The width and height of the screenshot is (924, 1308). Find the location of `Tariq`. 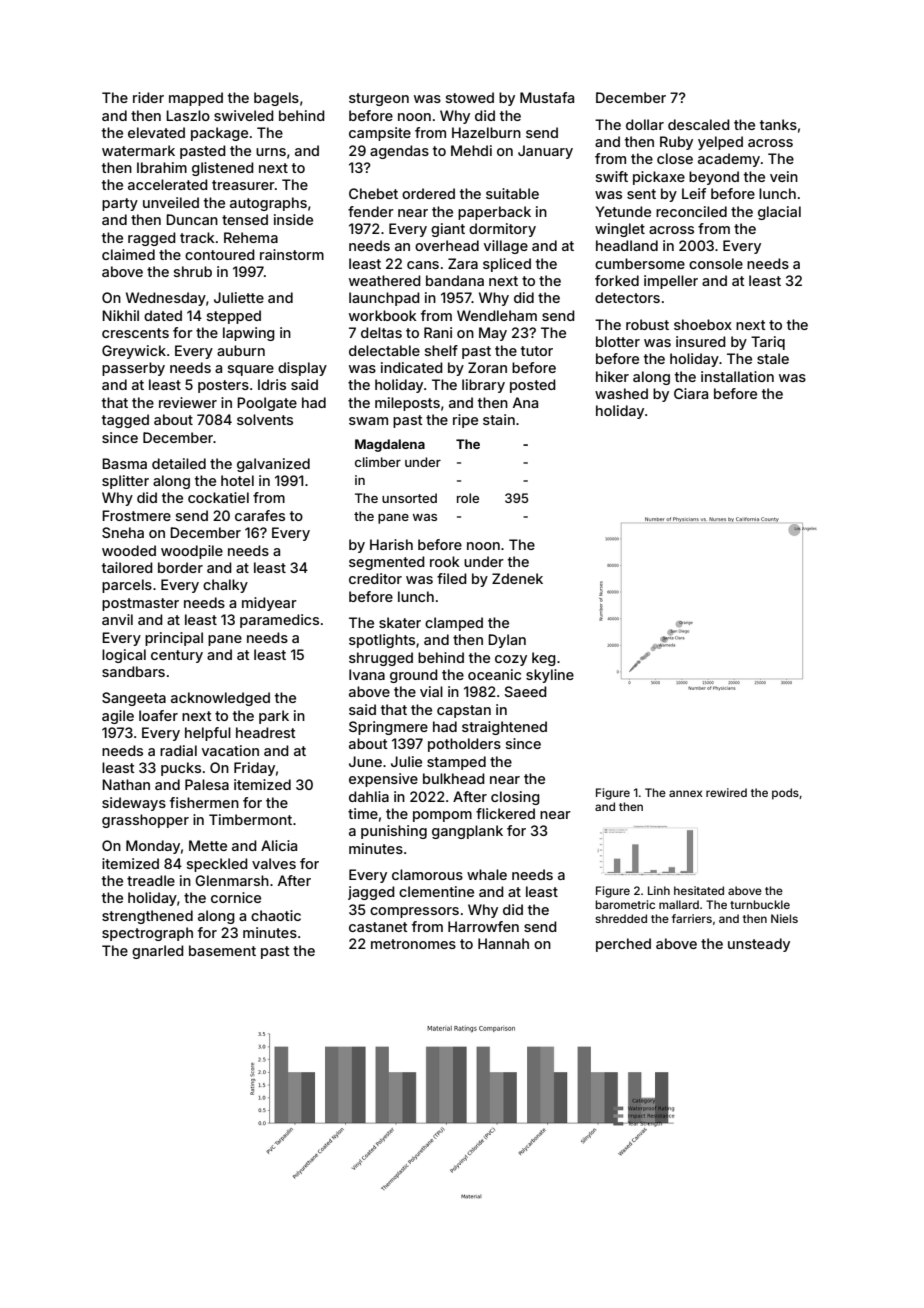

Tariq is located at coordinates (768, 343).
